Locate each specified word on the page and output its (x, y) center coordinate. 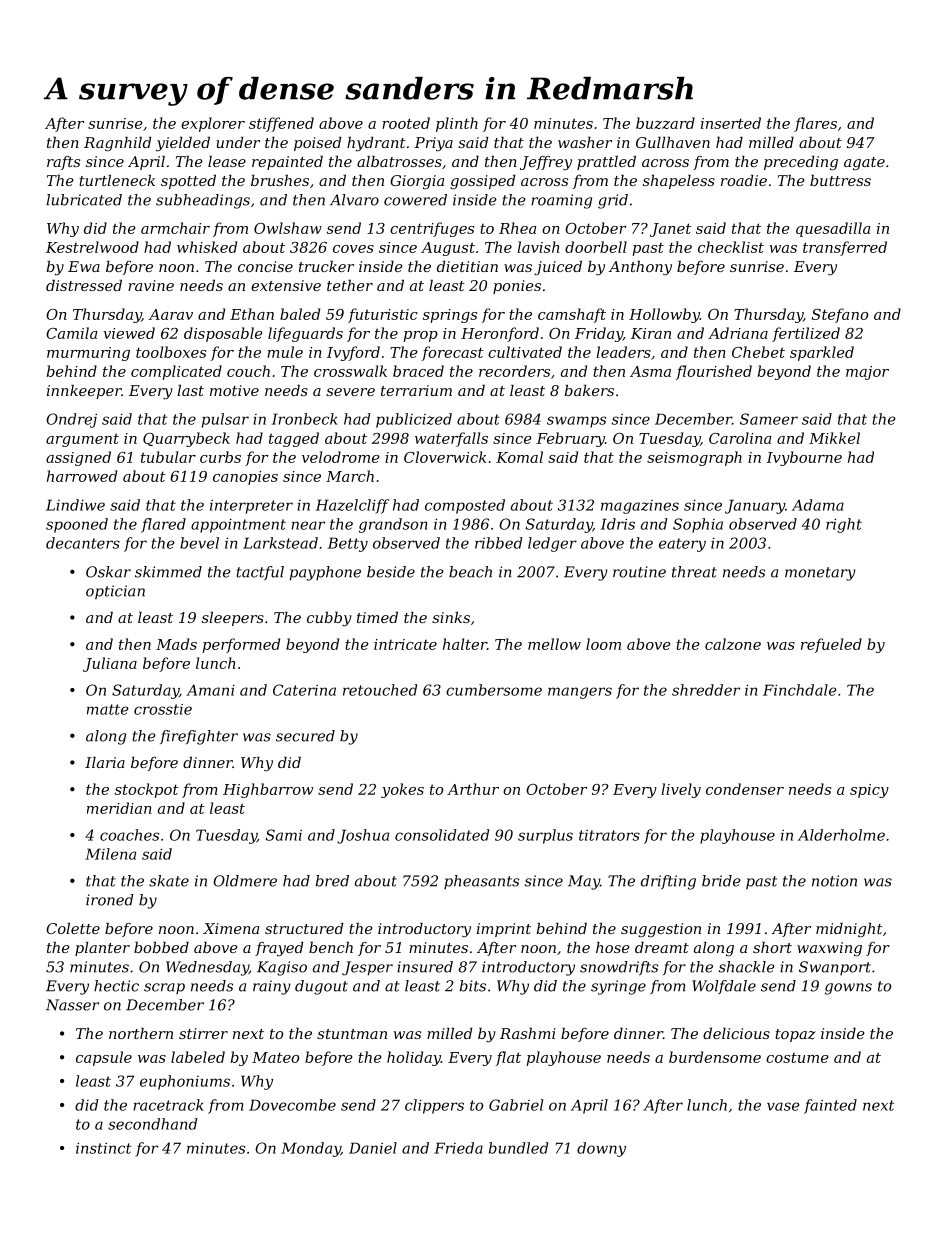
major (867, 373)
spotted (188, 182)
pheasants (481, 882)
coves (353, 249)
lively (681, 790)
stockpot (147, 790)
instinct (103, 1148)
